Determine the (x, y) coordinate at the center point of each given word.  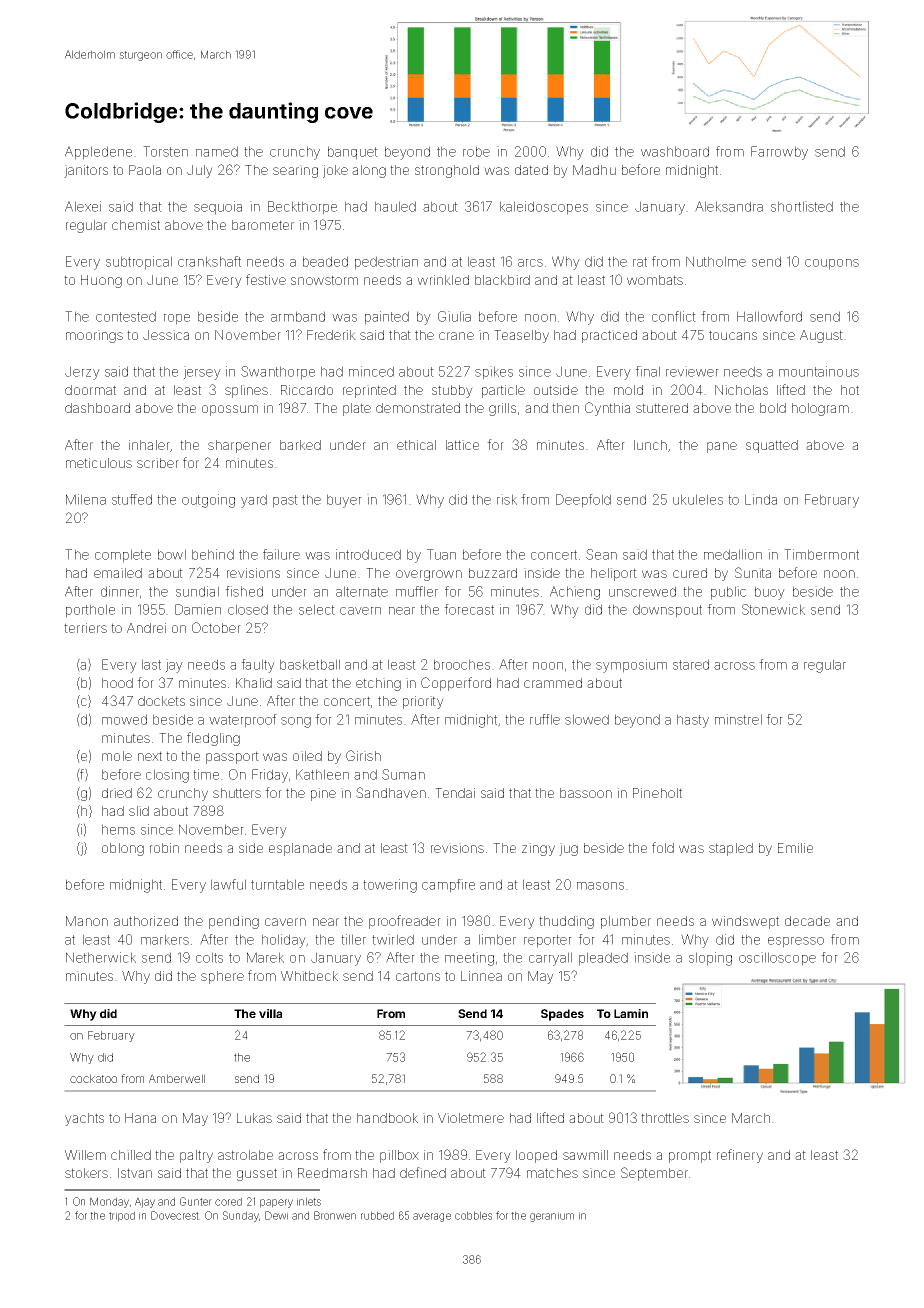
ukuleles (698, 499)
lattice (462, 445)
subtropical (139, 263)
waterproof (243, 721)
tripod (122, 1216)
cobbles (473, 1215)
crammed (553, 683)
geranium (552, 1217)
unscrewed (642, 591)
